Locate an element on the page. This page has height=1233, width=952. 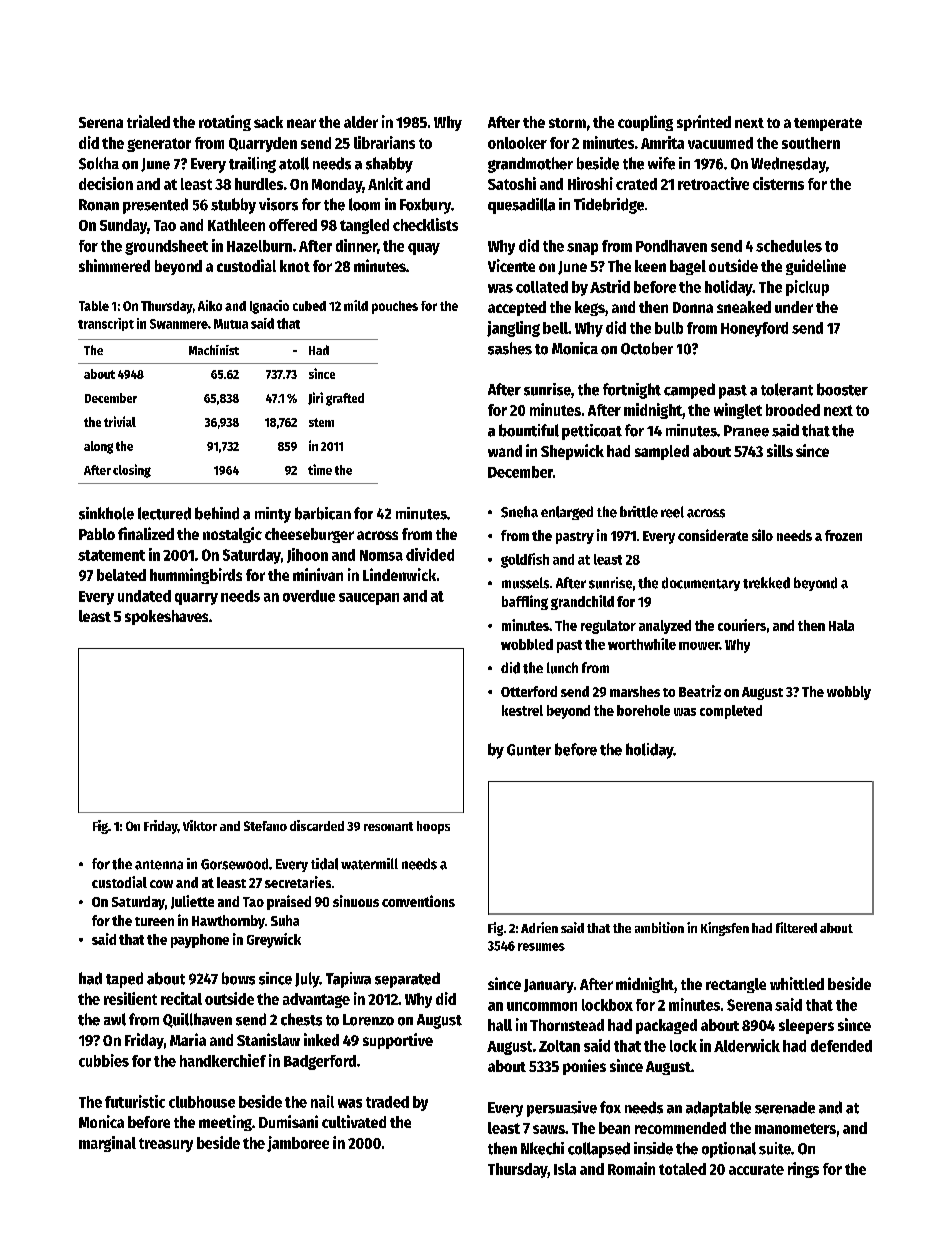
Nkechi is located at coordinates (542, 1148).
